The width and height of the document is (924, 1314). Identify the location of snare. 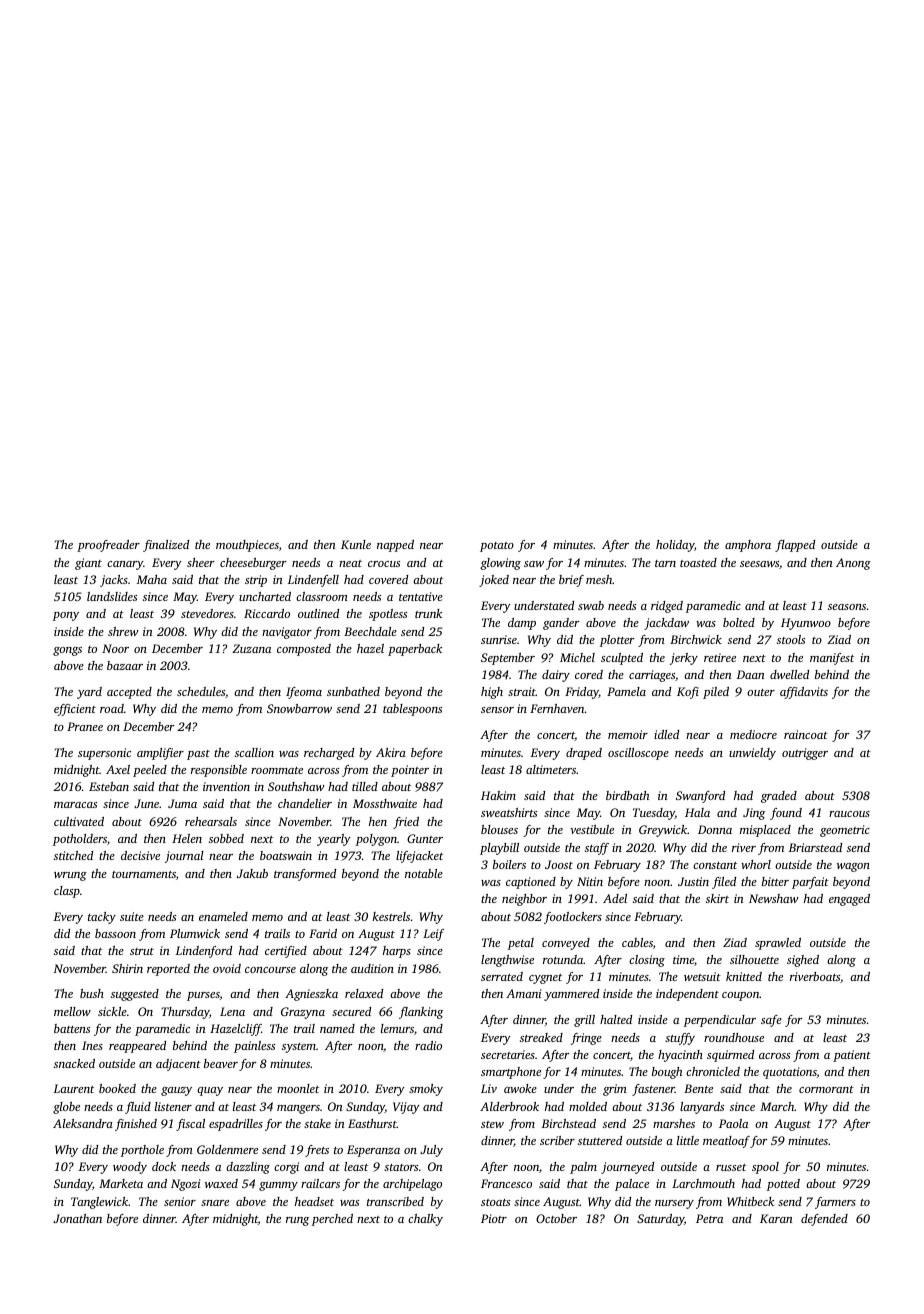
(215, 1203).
